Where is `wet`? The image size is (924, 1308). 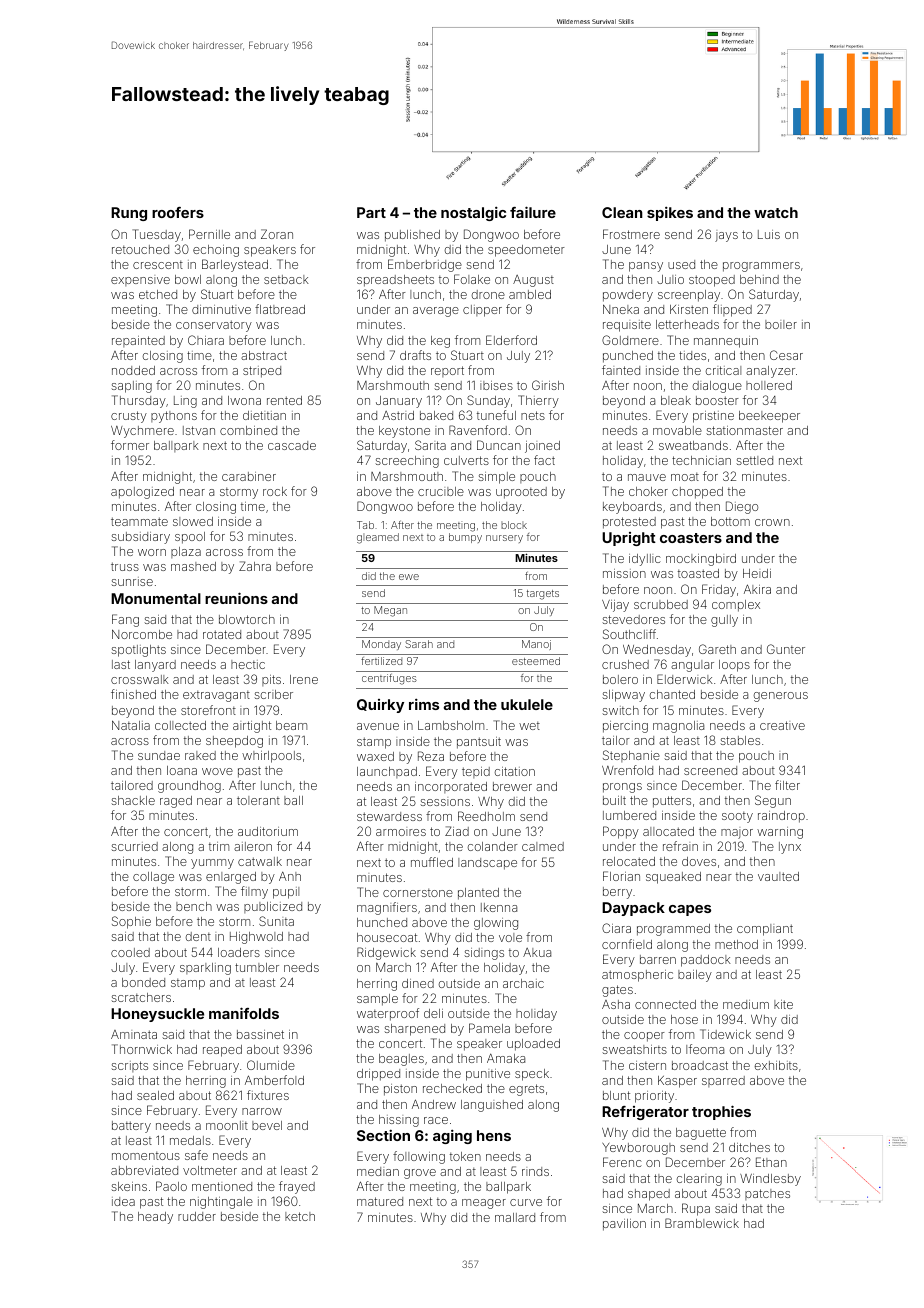 wet is located at coordinates (529, 726).
